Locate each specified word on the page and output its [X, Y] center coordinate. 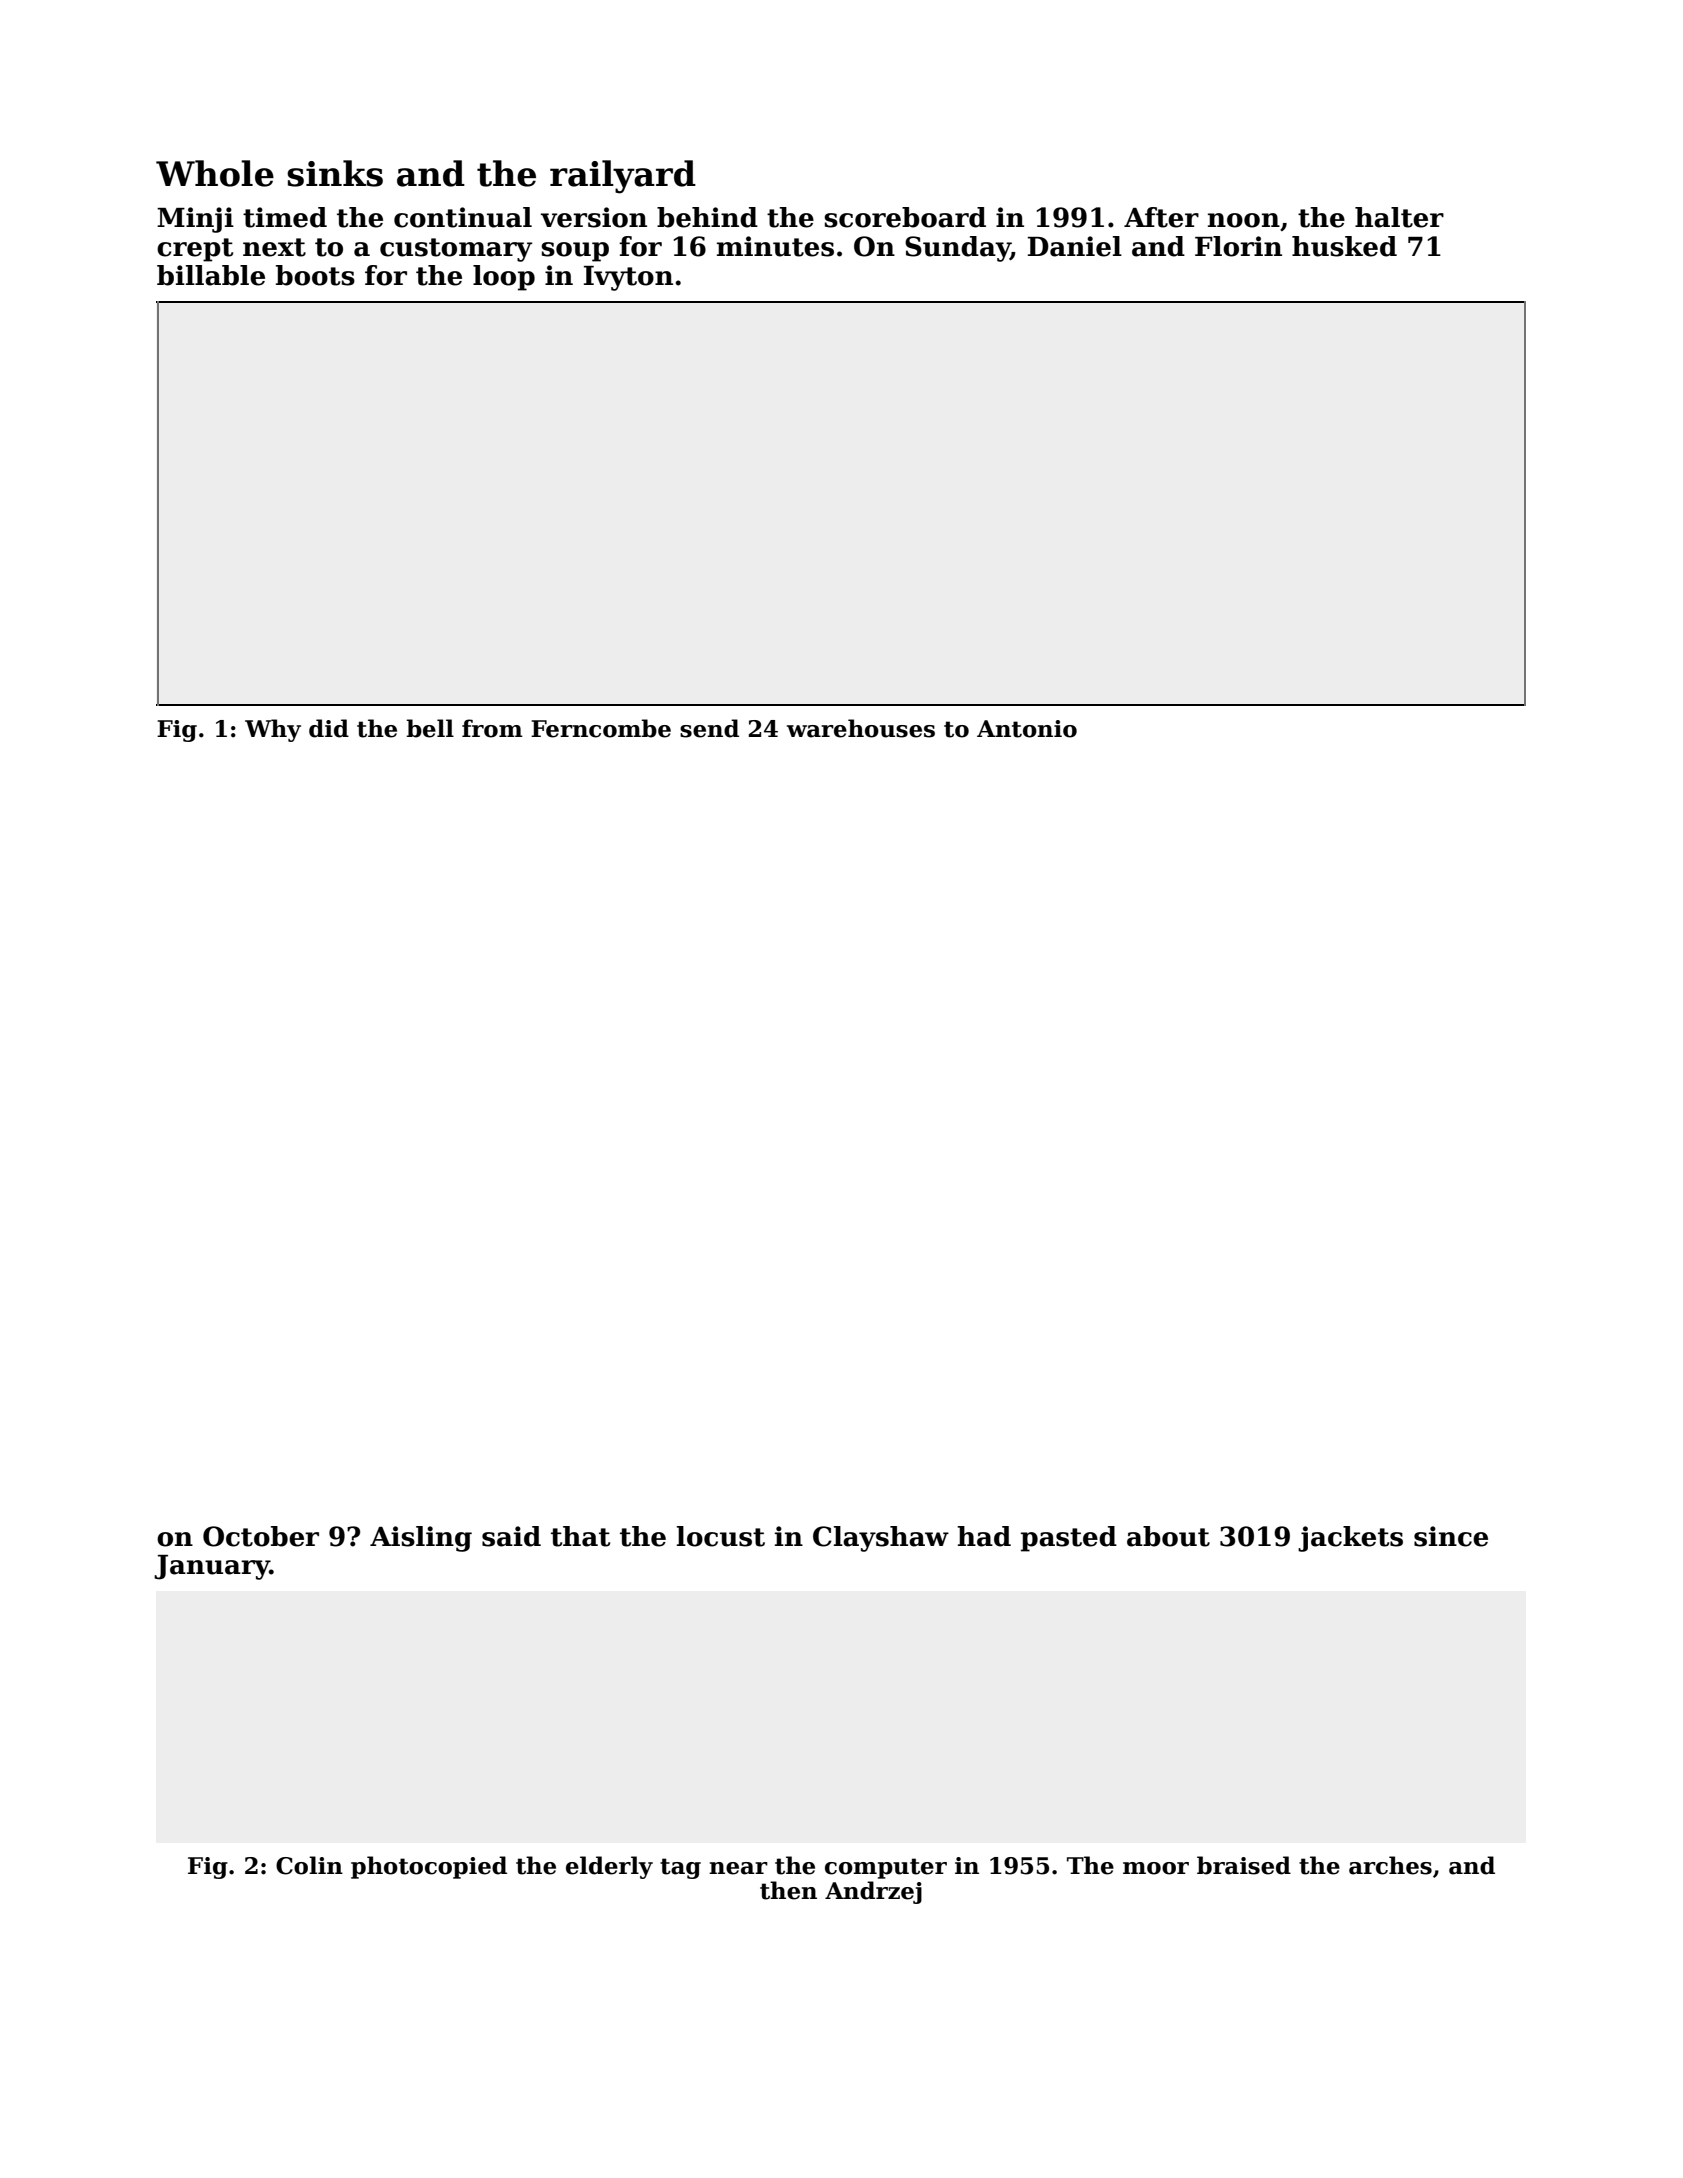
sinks [335, 173]
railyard [623, 177]
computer [886, 1868]
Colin [309, 1865]
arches [1390, 1865]
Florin [1238, 246]
